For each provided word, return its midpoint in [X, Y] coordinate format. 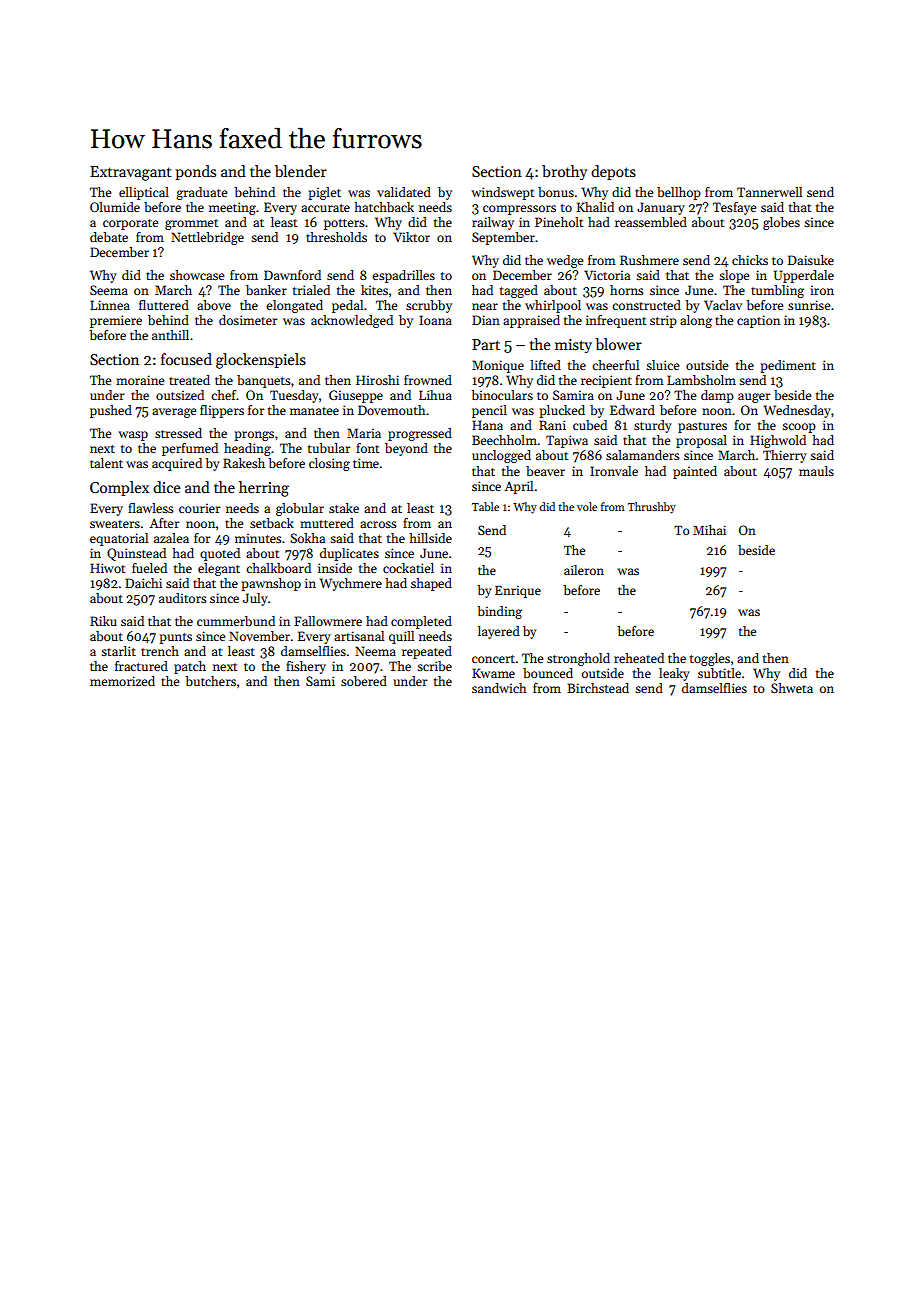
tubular [329, 448]
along [696, 321]
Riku [103, 621]
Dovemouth [391, 410]
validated [404, 192]
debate [109, 237]
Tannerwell [769, 192]
